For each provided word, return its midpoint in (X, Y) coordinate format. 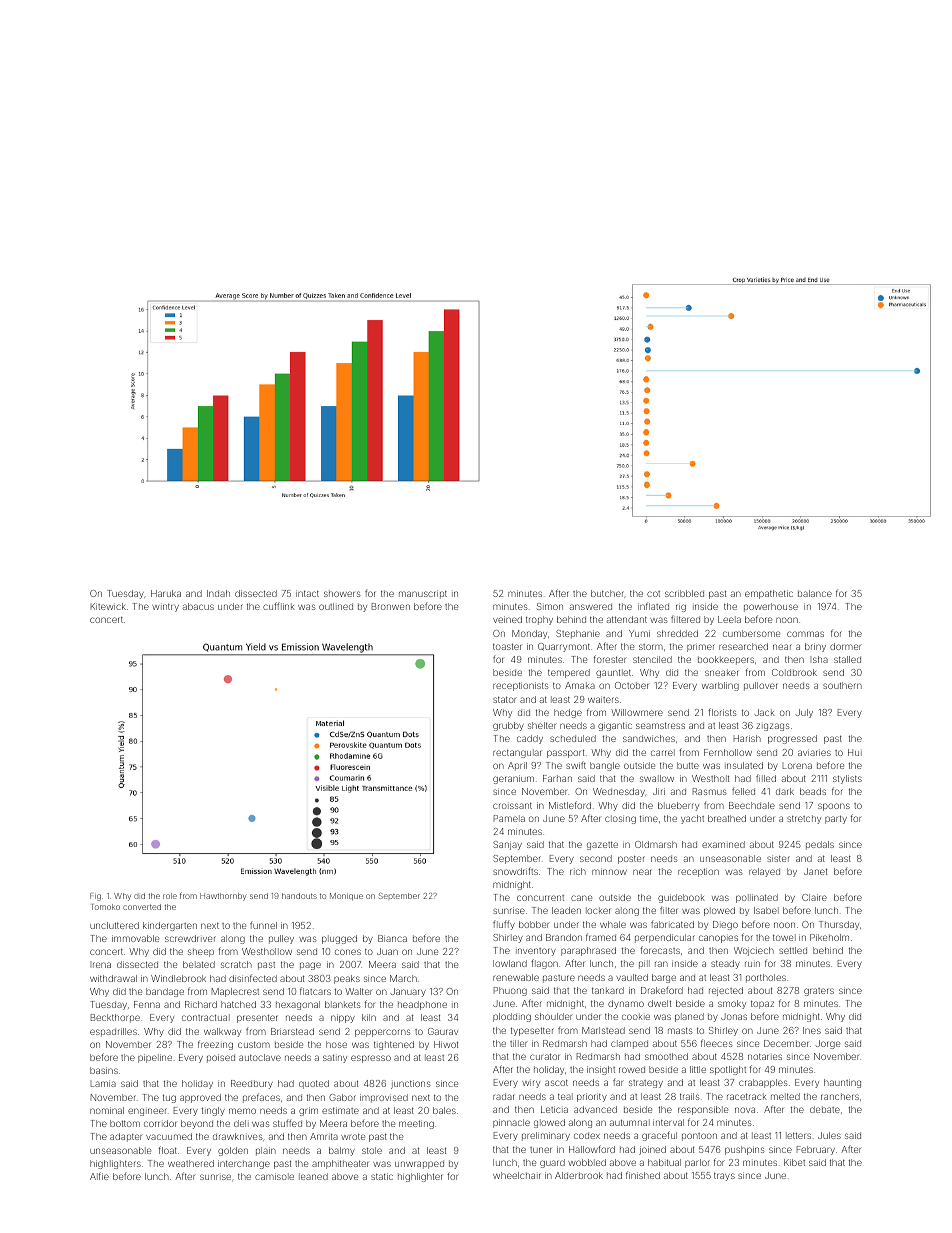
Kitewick (108, 606)
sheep (201, 952)
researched (743, 646)
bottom (125, 1123)
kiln (369, 1017)
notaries (765, 1057)
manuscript (423, 594)
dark (785, 791)
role (170, 896)
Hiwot (446, 1044)
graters (819, 992)
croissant (512, 806)
